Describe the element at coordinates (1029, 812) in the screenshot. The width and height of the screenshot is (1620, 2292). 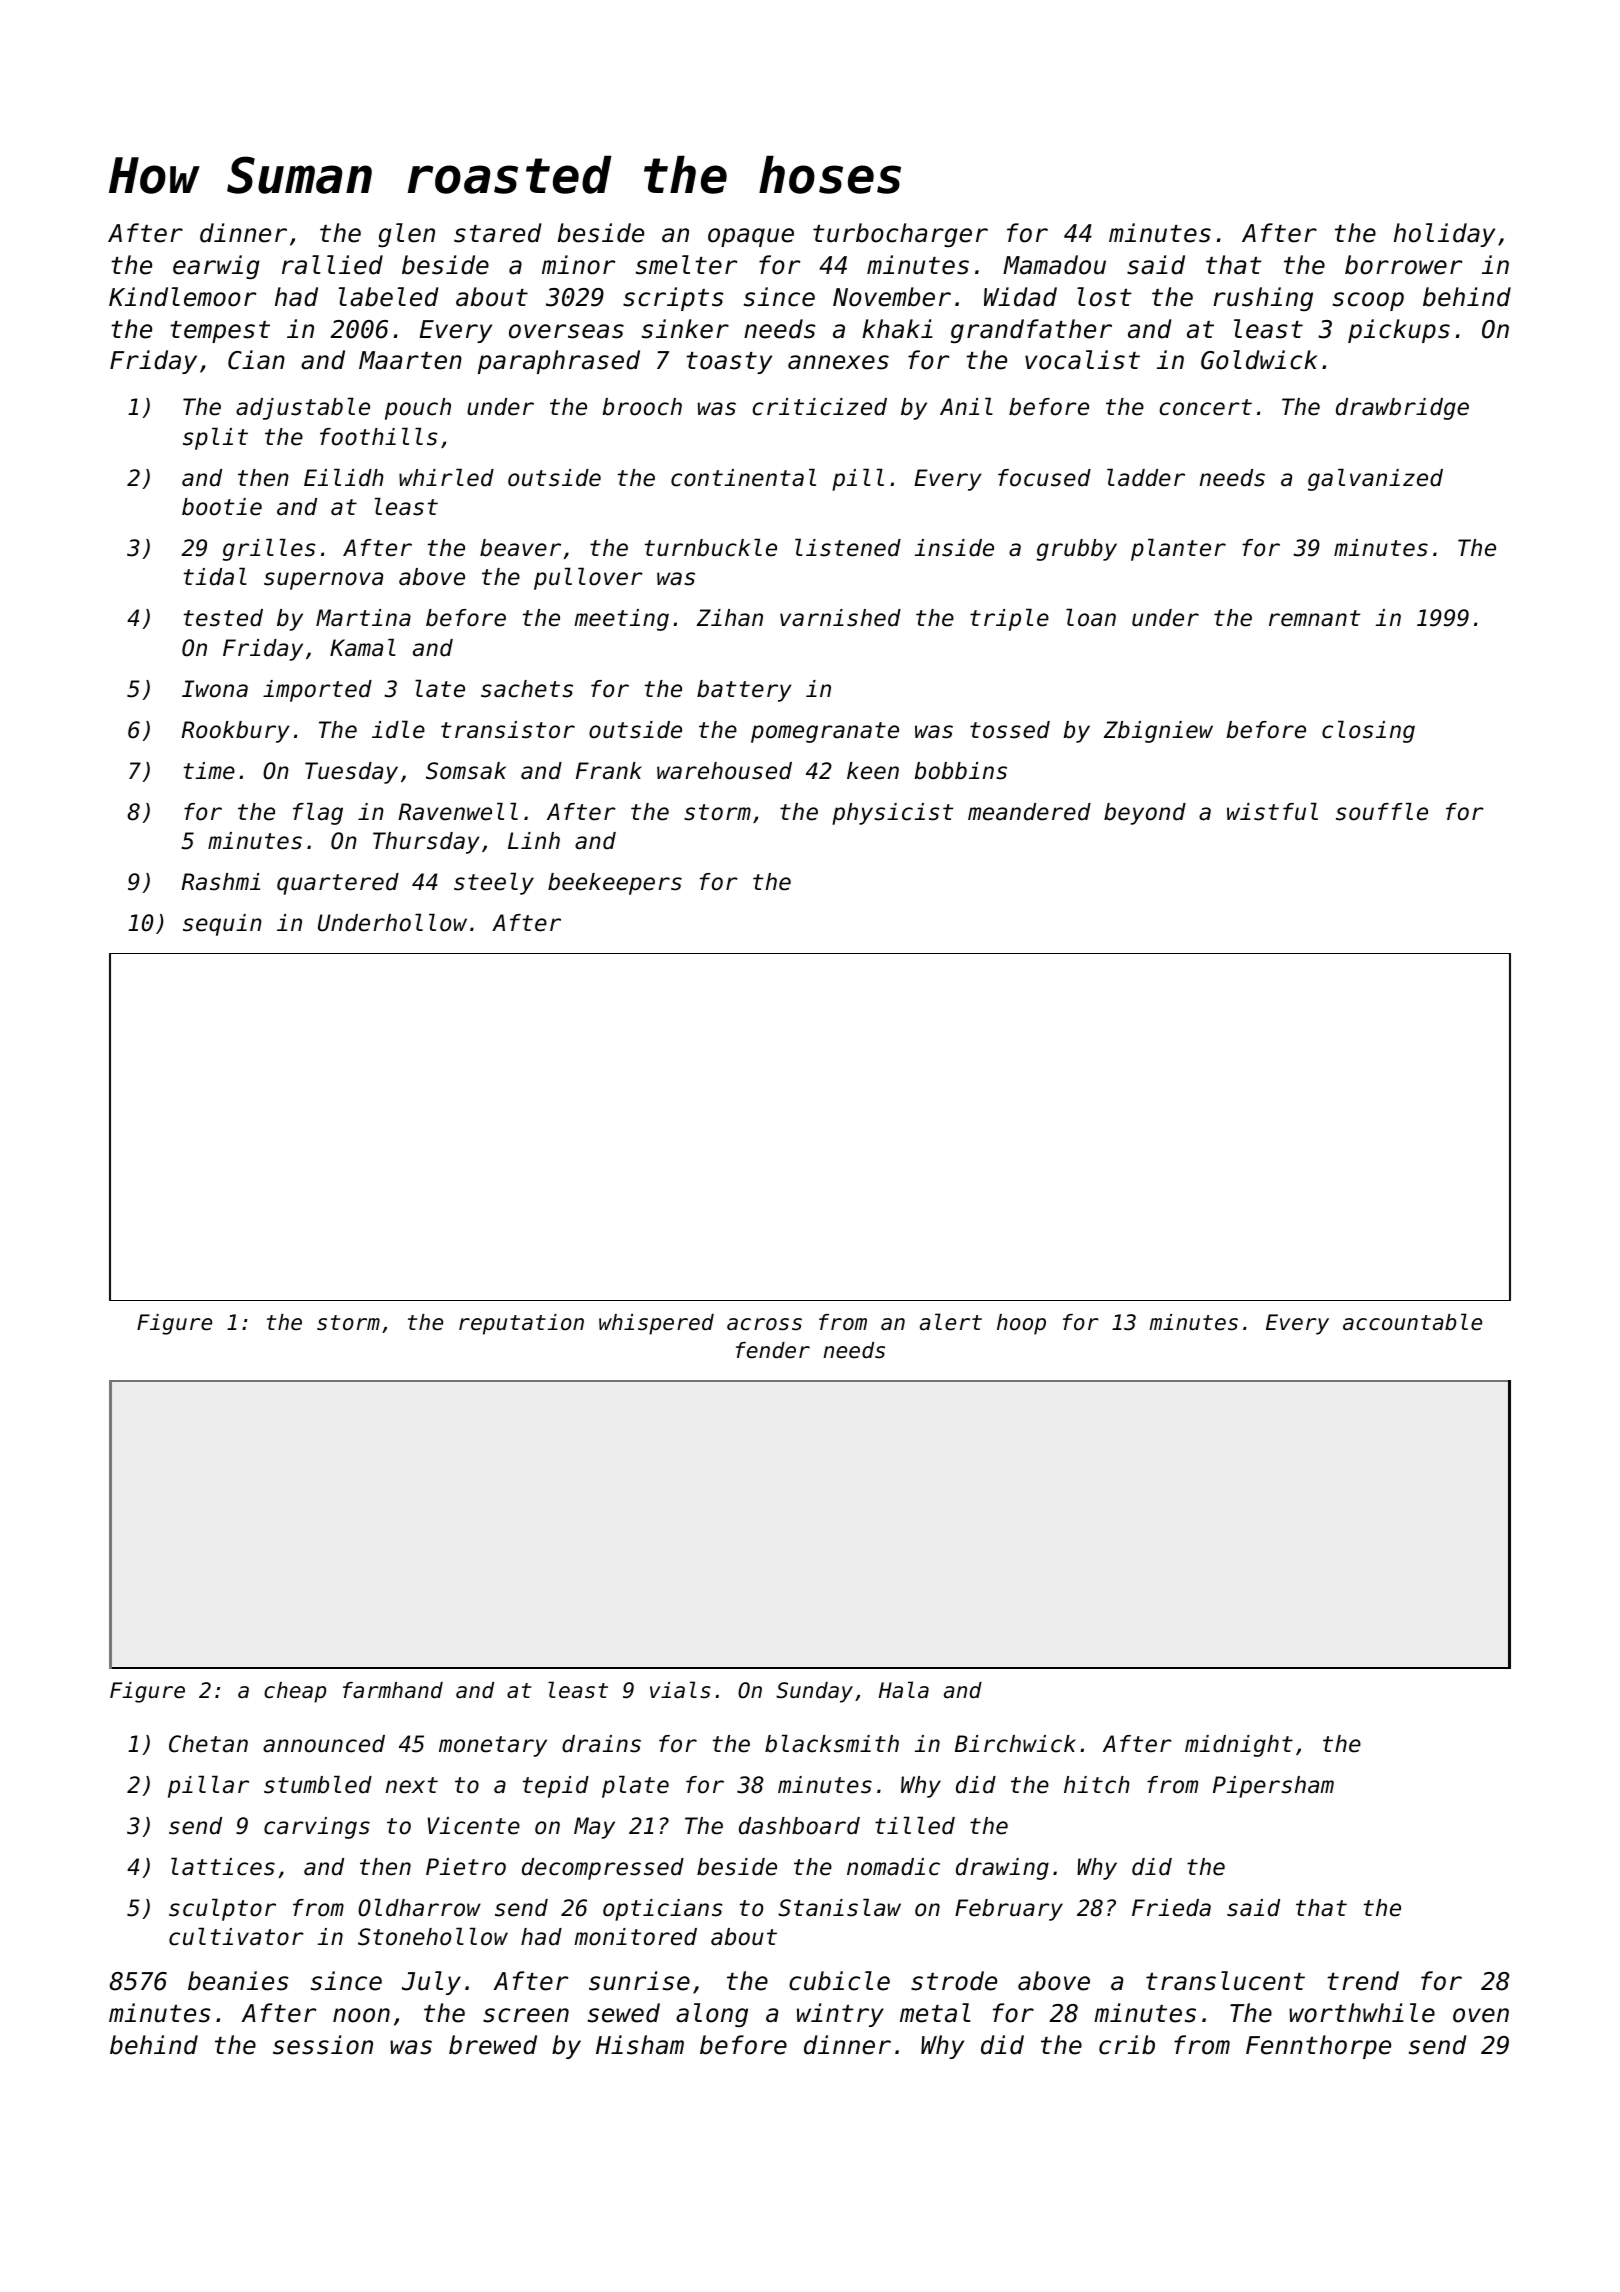
I see `meandered` at that location.
